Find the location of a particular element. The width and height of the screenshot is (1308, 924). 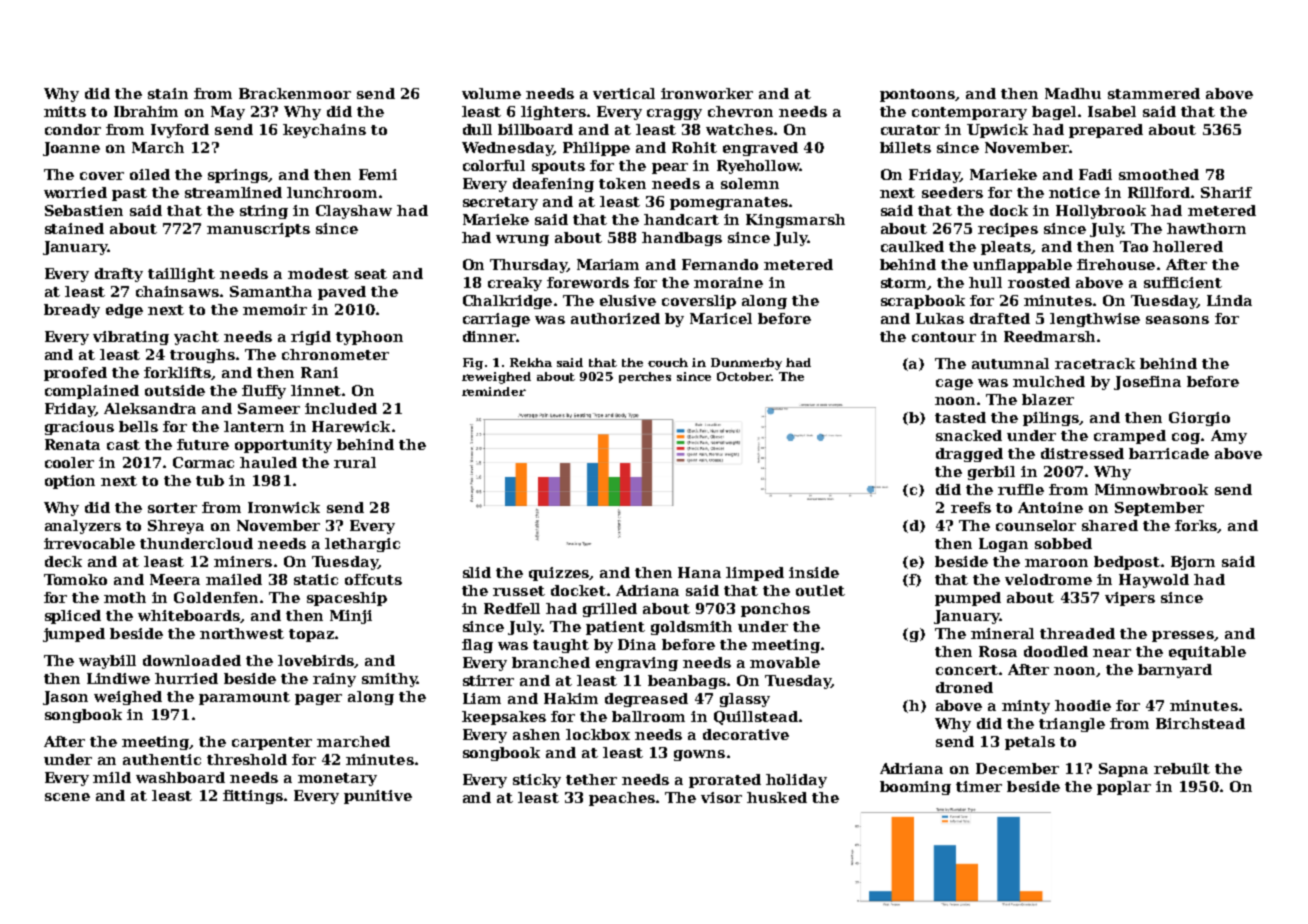

prepared is located at coordinates (1106, 131).
